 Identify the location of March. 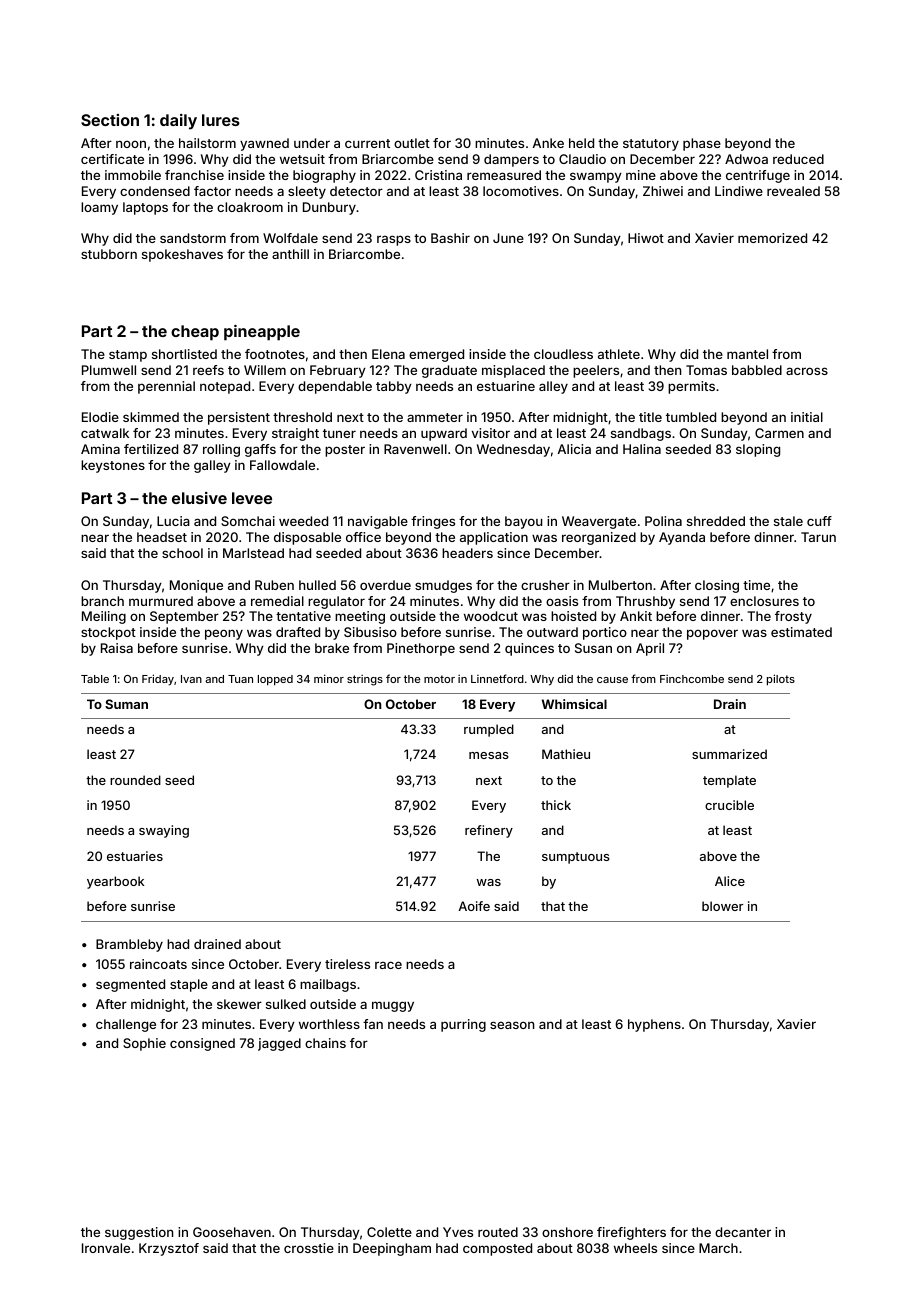
(718, 1248).
